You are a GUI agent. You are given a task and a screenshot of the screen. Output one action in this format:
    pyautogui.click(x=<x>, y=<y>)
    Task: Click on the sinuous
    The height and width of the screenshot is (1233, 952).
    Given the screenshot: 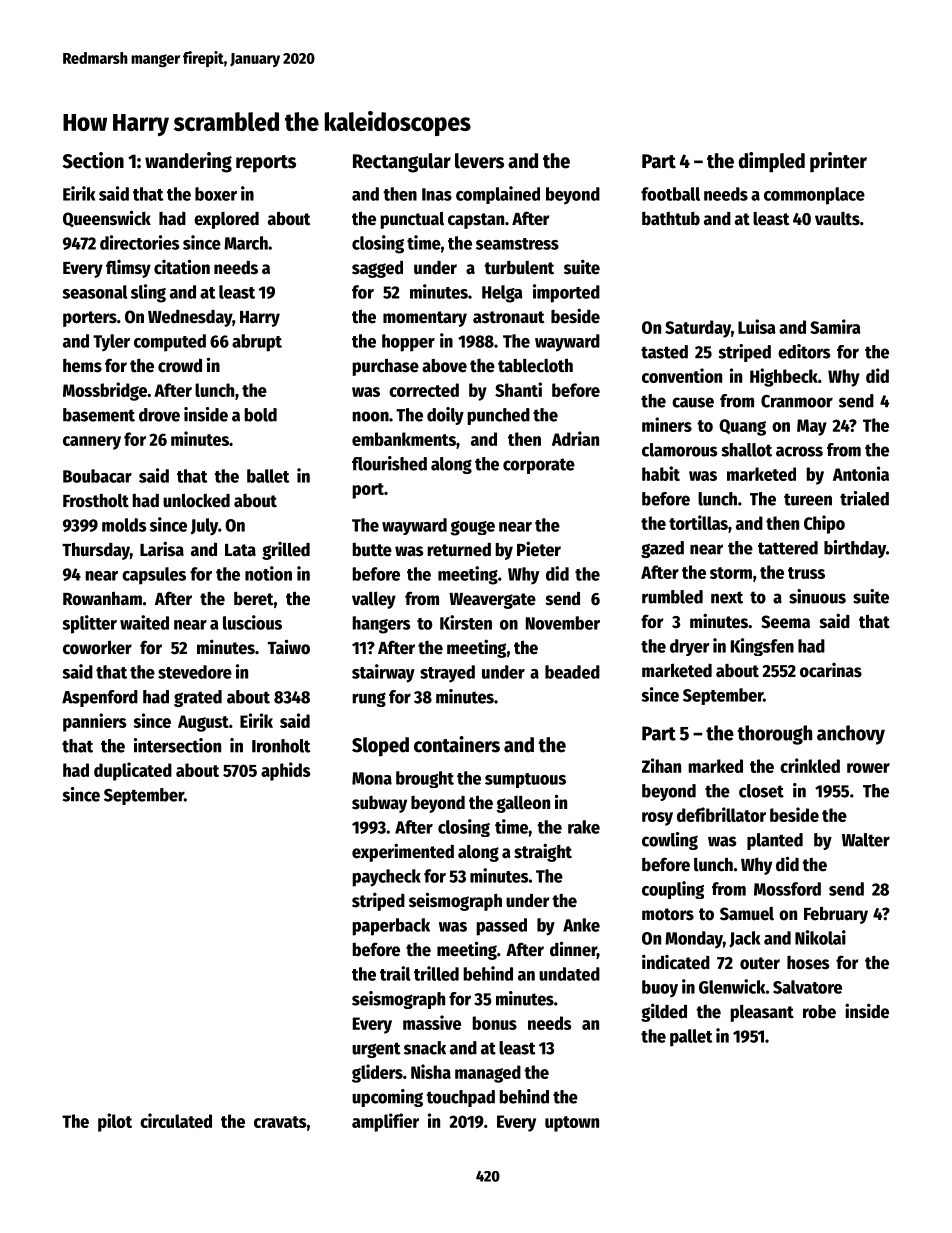 What is the action you would take?
    pyautogui.click(x=817, y=596)
